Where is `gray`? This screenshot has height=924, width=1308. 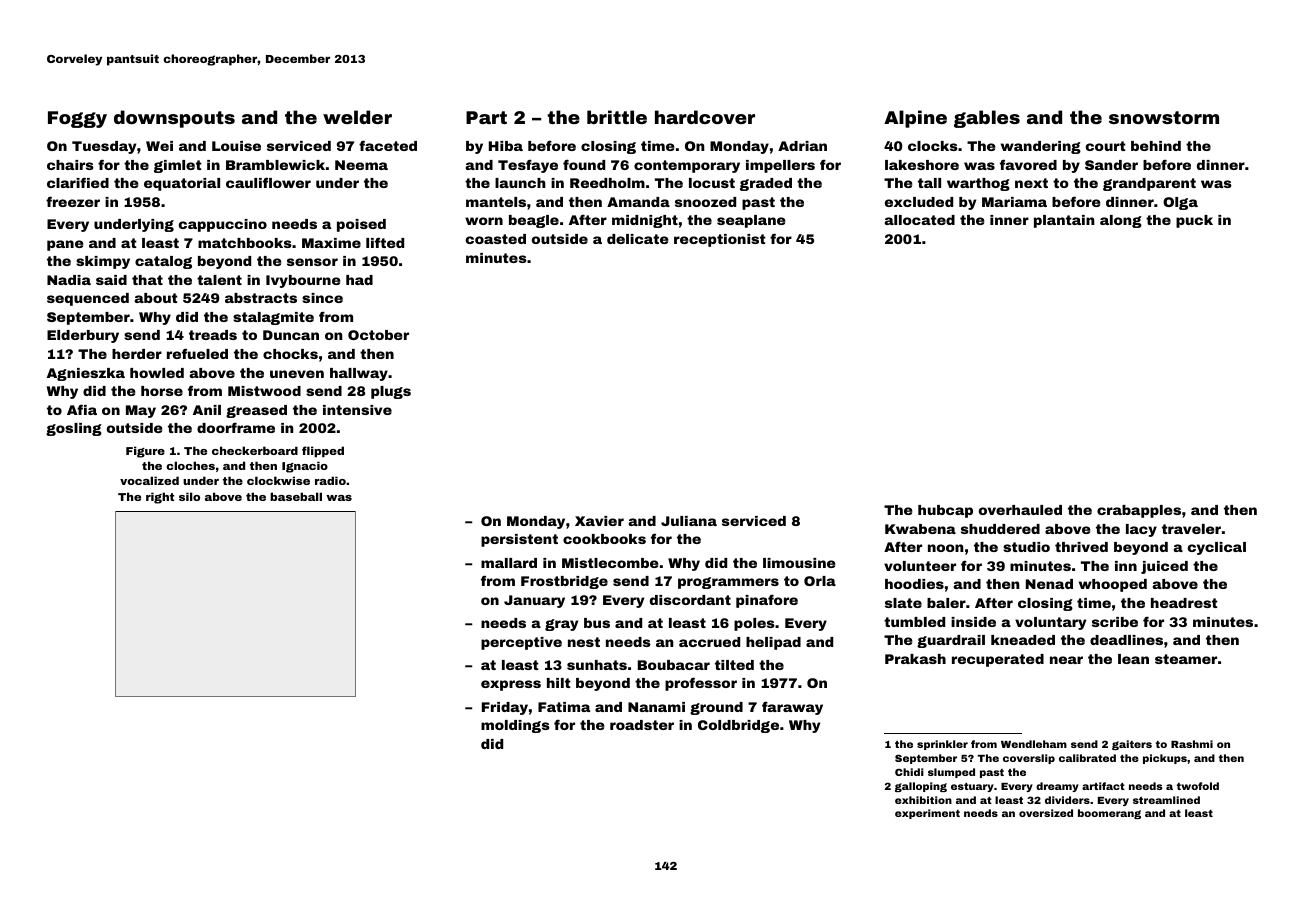
gray is located at coordinates (561, 625).
